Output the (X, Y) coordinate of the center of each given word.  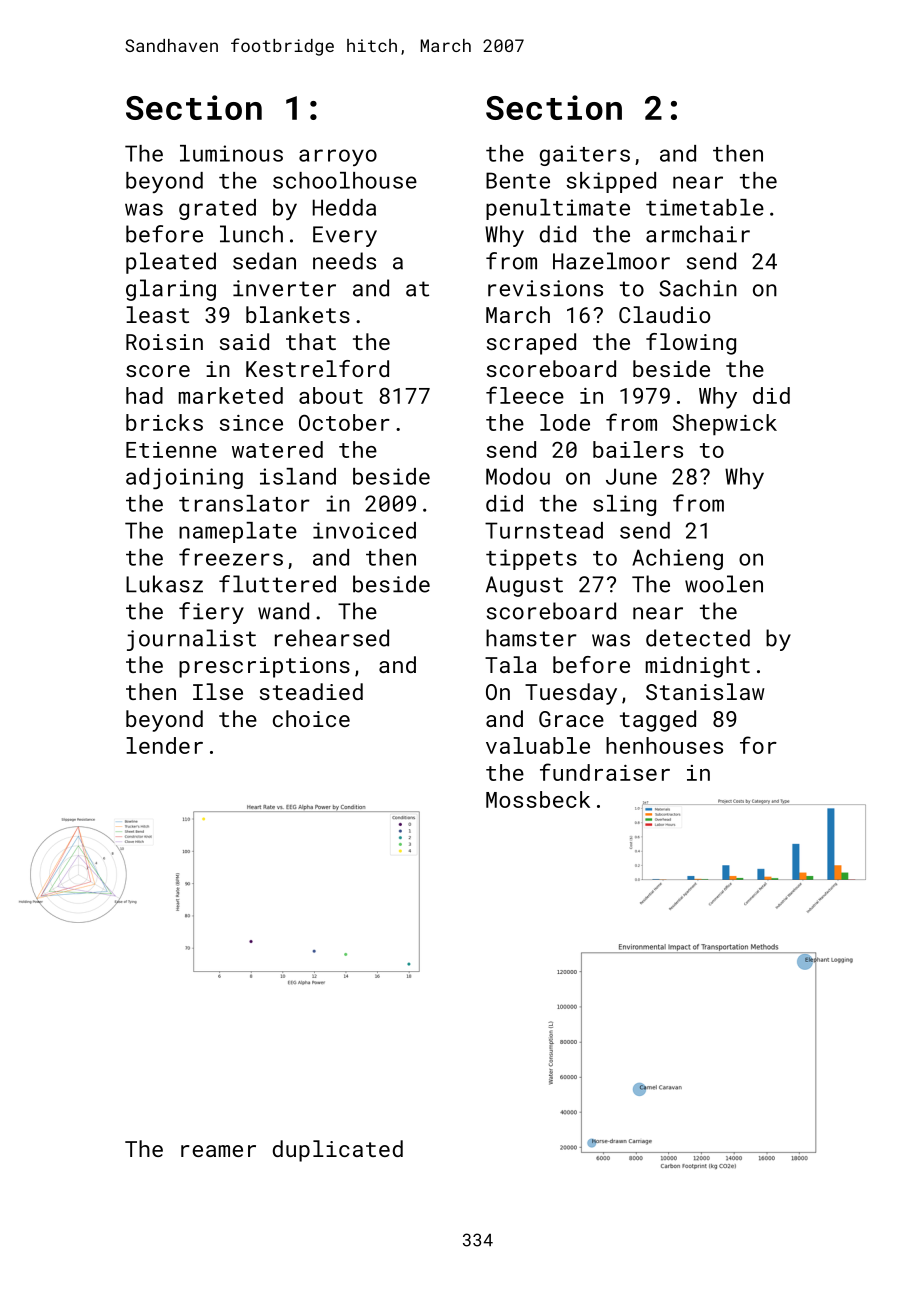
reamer (218, 1151)
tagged (658, 721)
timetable (705, 207)
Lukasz (164, 584)
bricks (164, 422)
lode (565, 422)
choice (311, 718)
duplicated (338, 1151)
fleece (525, 395)
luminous (231, 153)
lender (164, 745)
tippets (531, 559)
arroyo (338, 157)
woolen (724, 584)
